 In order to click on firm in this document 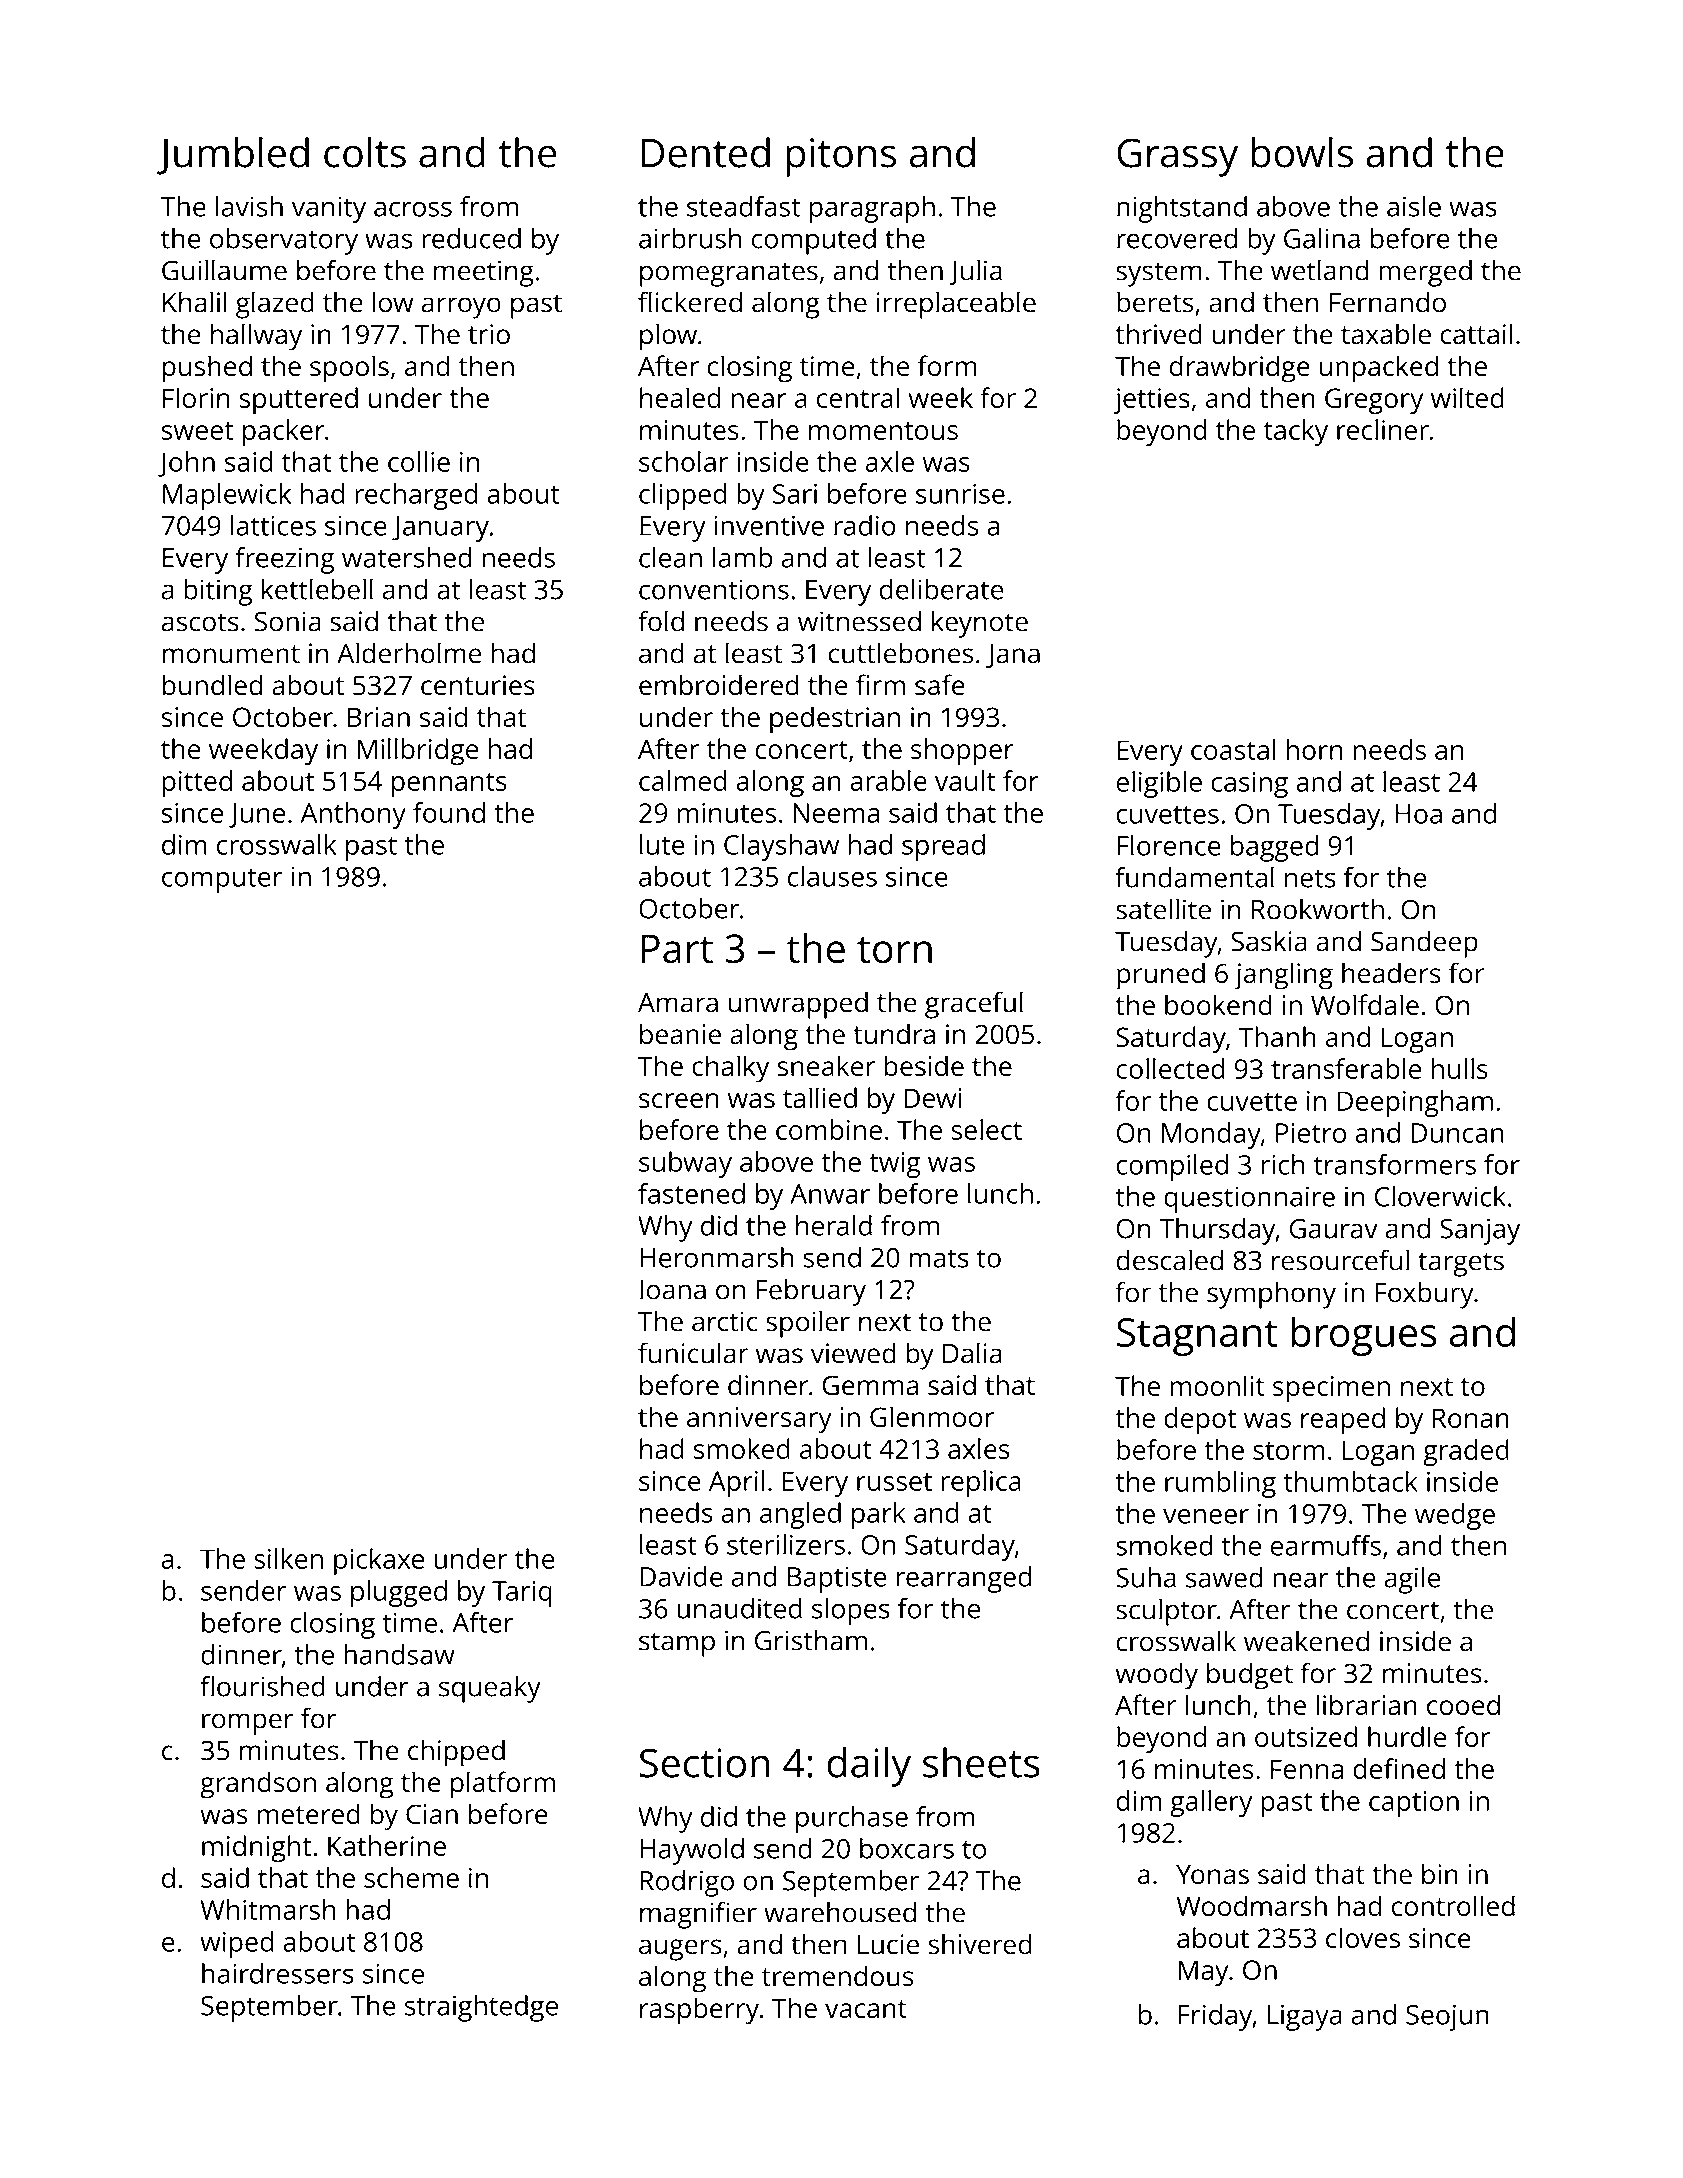, I will do `click(880, 684)`.
